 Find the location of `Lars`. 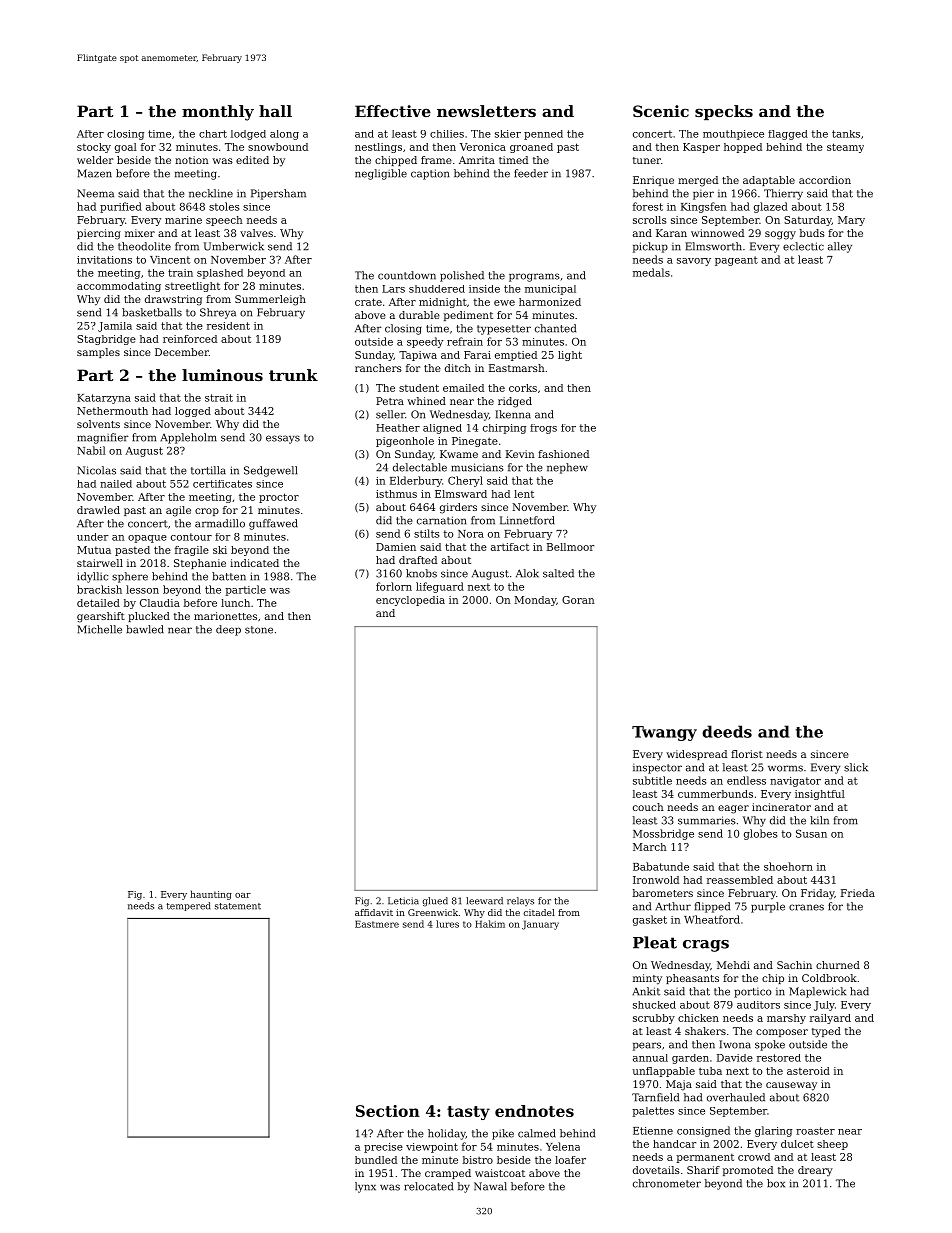

Lars is located at coordinates (393, 289).
